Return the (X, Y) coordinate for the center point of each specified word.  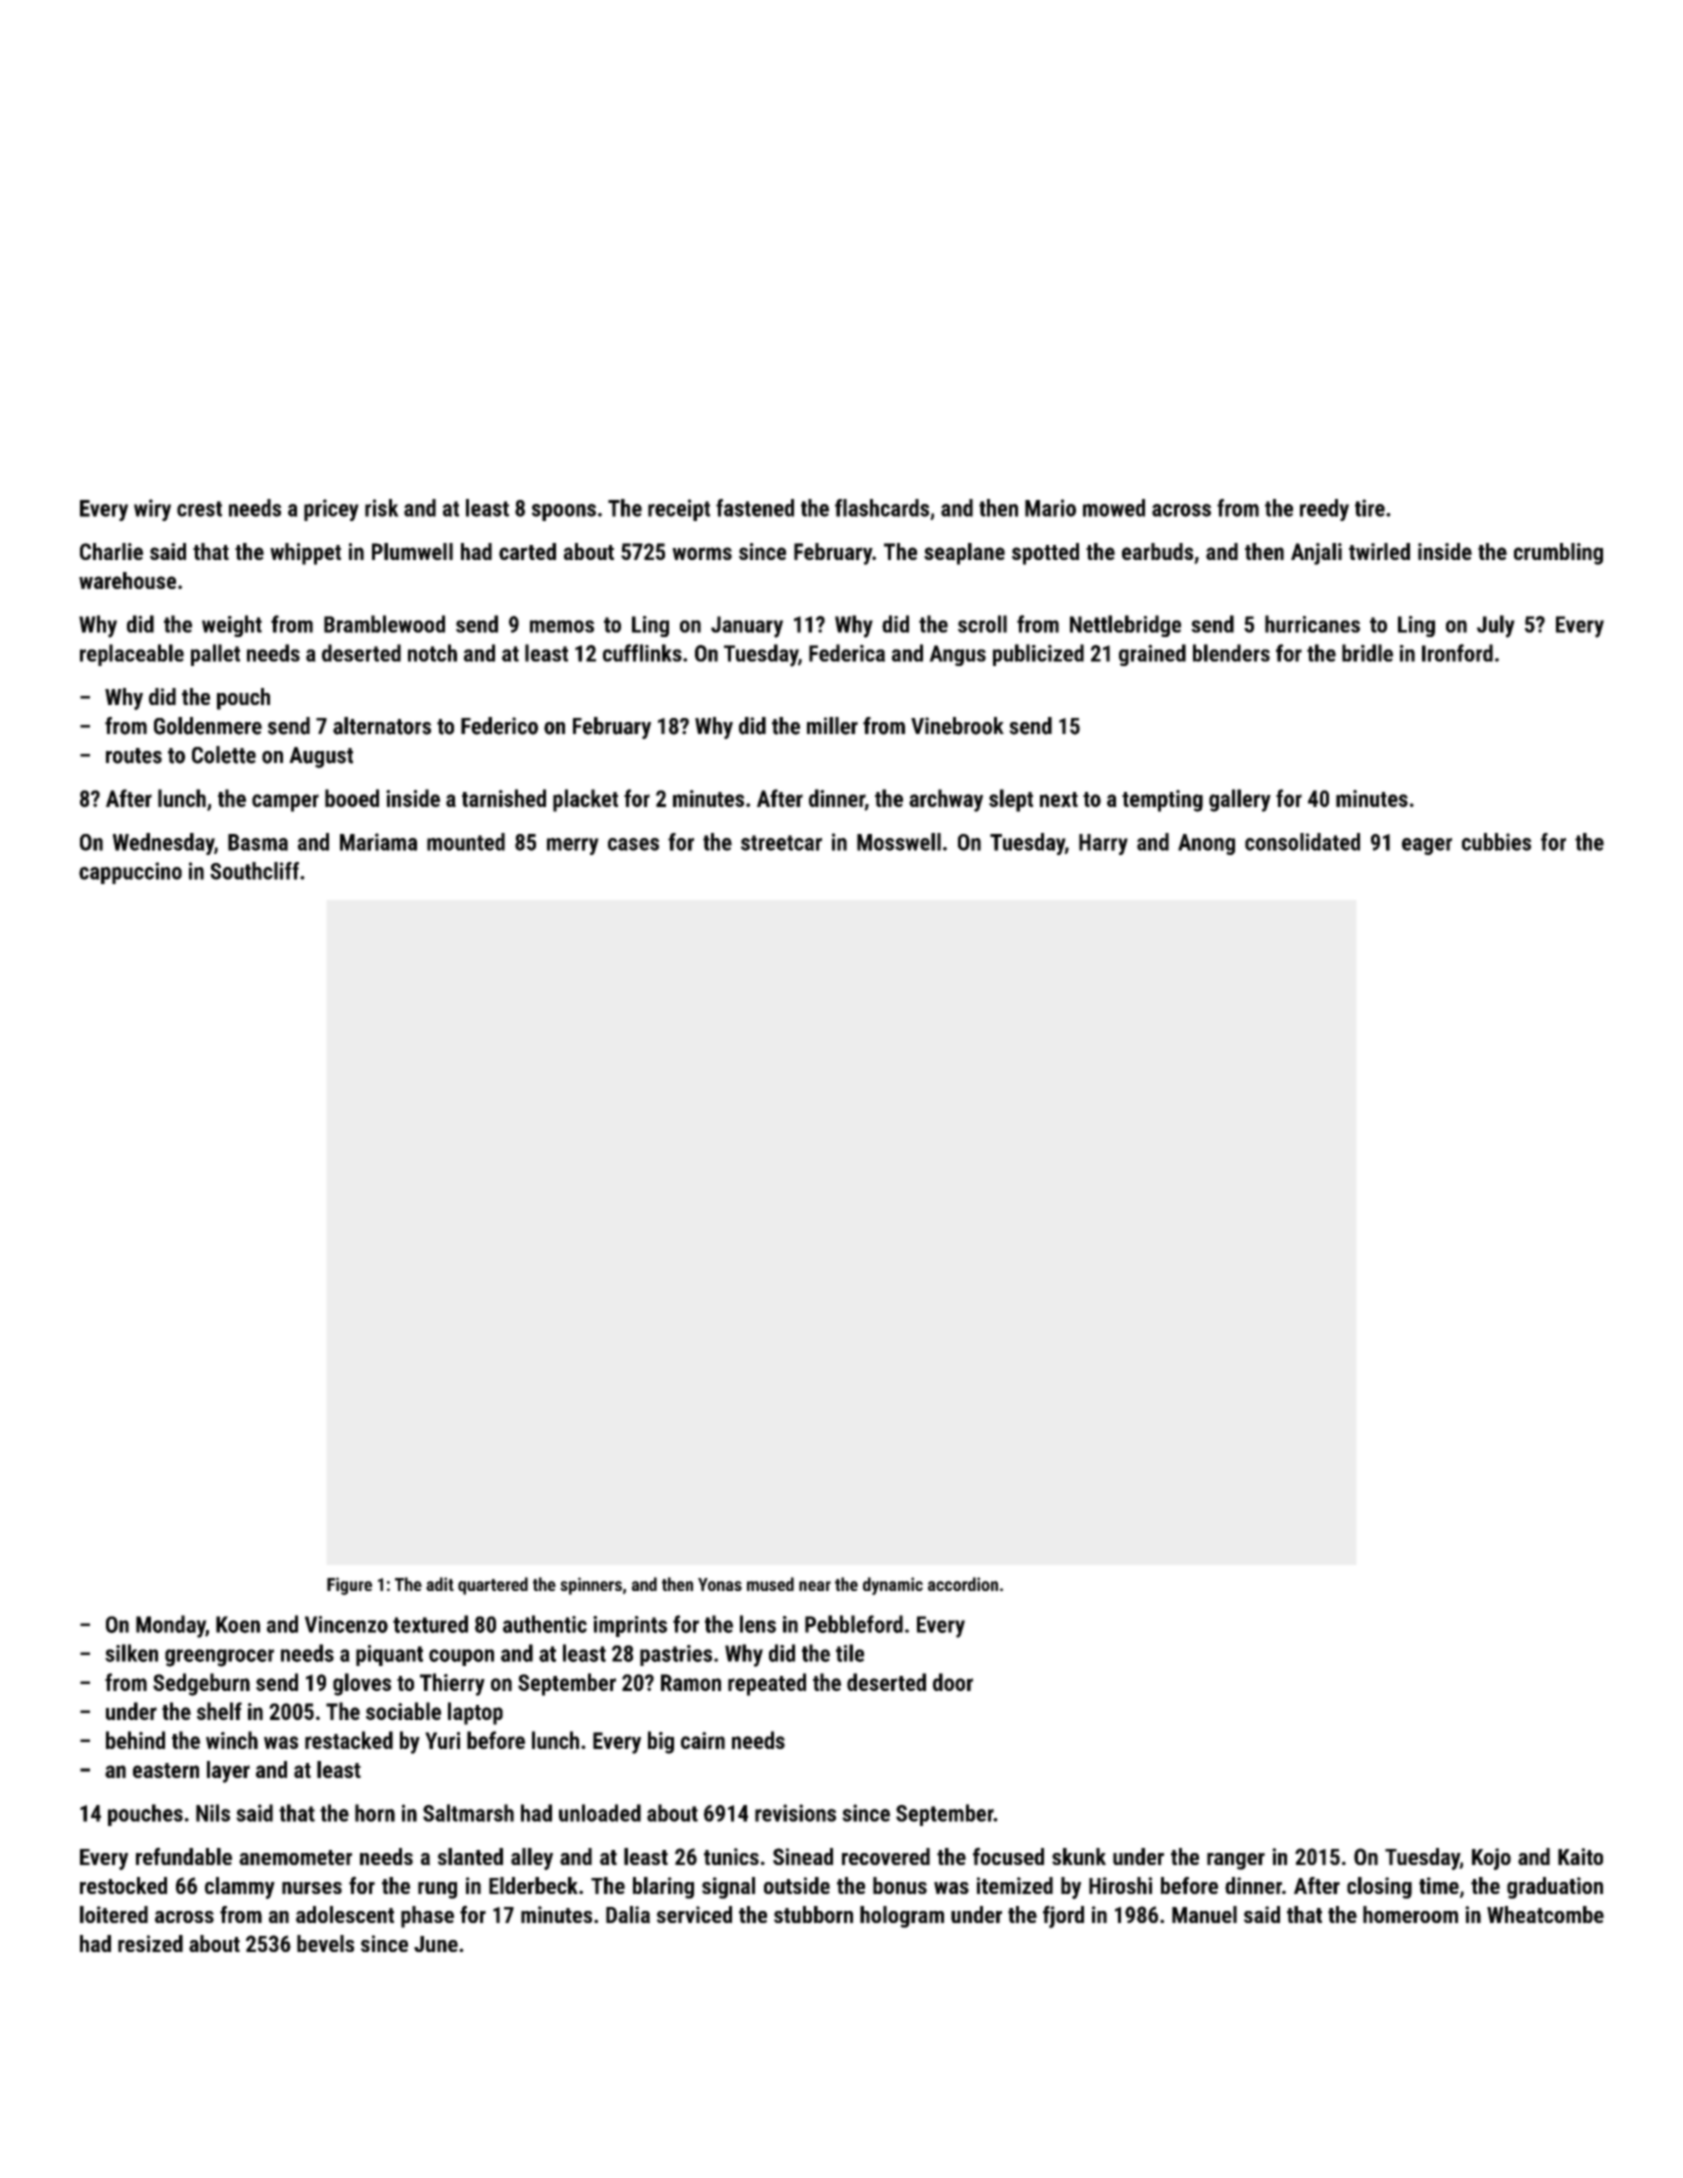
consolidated (1302, 842)
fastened (755, 508)
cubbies (1496, 842)
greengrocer (219, 1658)
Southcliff (254, 871)
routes (134, 756)
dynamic (893, 1586)
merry (573, 846)
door (953, 1682)
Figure (349, 1586)
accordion (963, 1584)
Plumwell (412, 551)
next (1059, 799)
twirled (1379, 551)
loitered (114, 1914)
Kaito (1580, 1856)
